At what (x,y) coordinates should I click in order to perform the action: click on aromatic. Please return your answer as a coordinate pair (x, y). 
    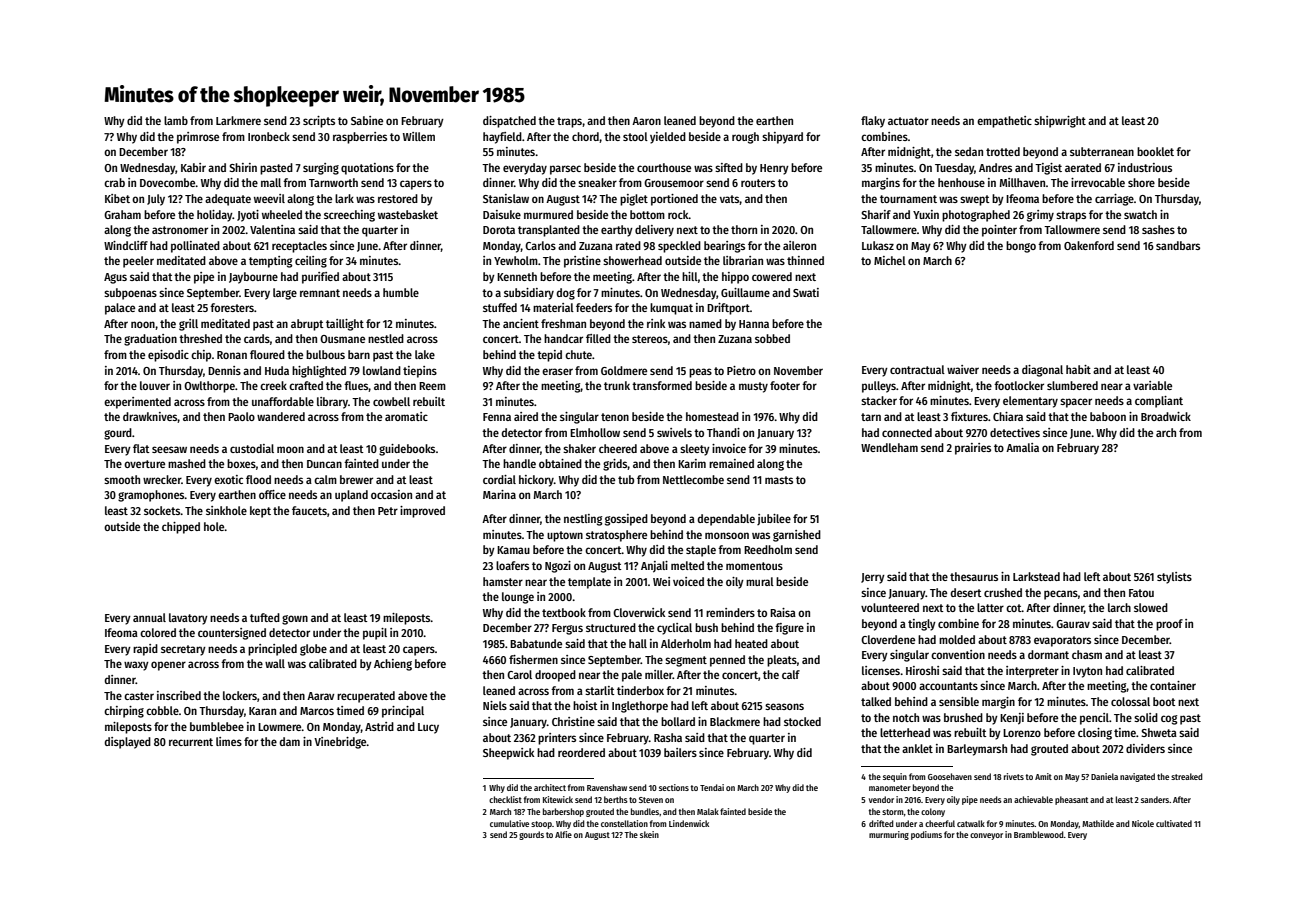
    Looking at the image, I should click on (406, 416).
